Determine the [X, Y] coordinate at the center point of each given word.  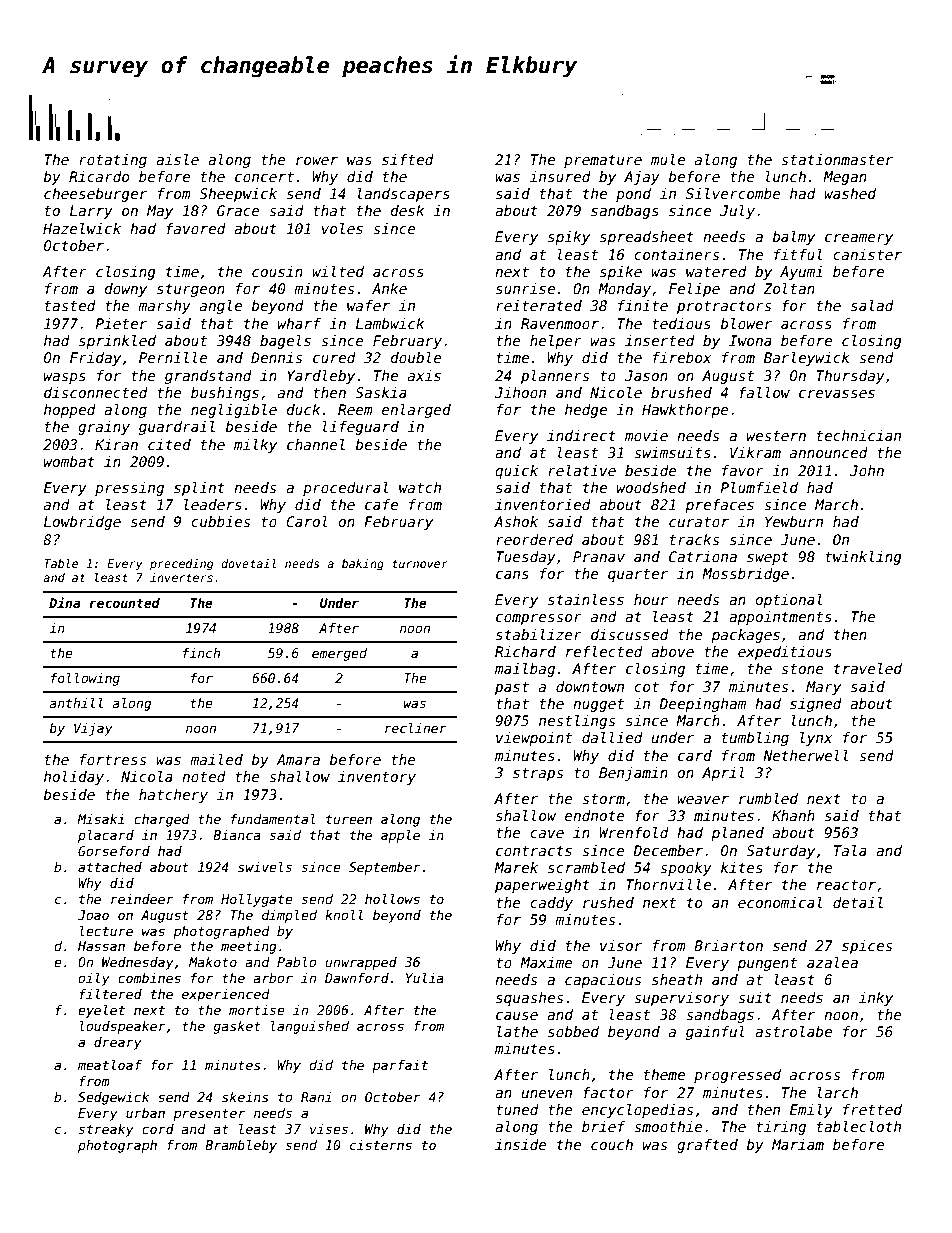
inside [521, 1144]
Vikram [755, 452]
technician [859, 435]
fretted [872, 1109]
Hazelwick [82, 228]
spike [621, 273]
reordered [534, 539]
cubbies [220, 521]
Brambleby [241, 1146]
